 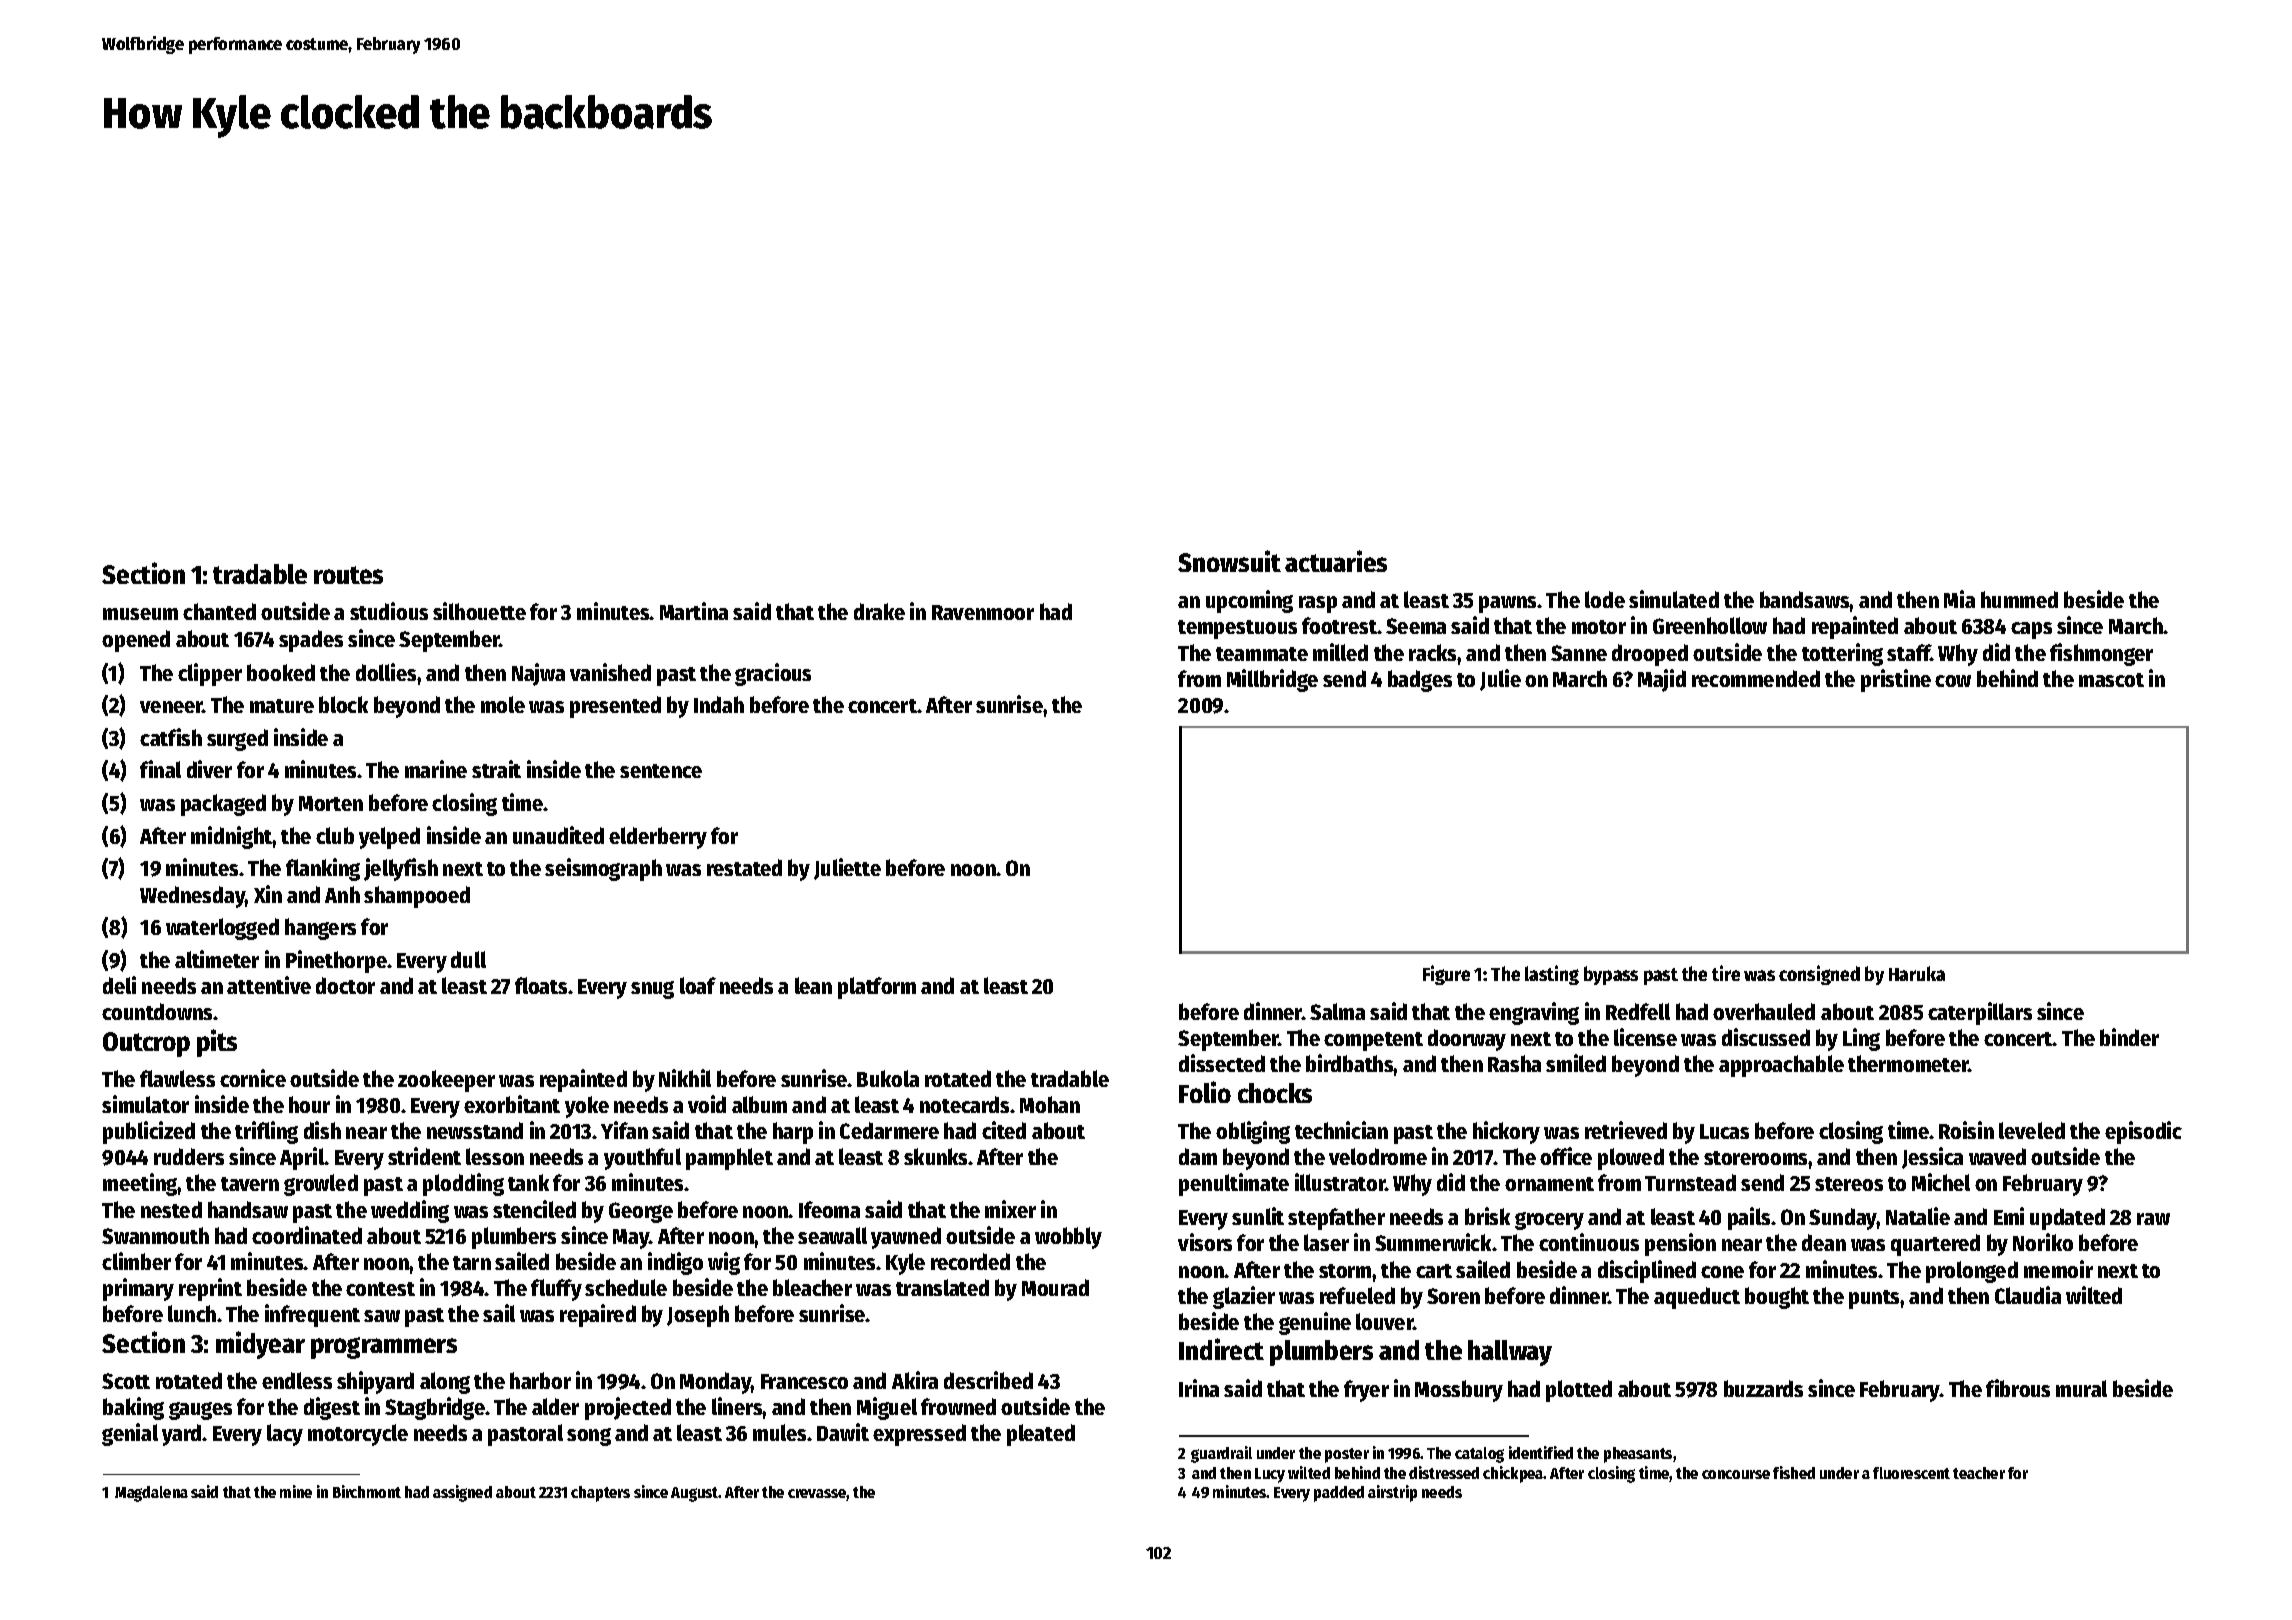 What do you see at coordinates (1645, 1037) in the screenshot?
I see `license` at bounding box center [1645, 1037].
